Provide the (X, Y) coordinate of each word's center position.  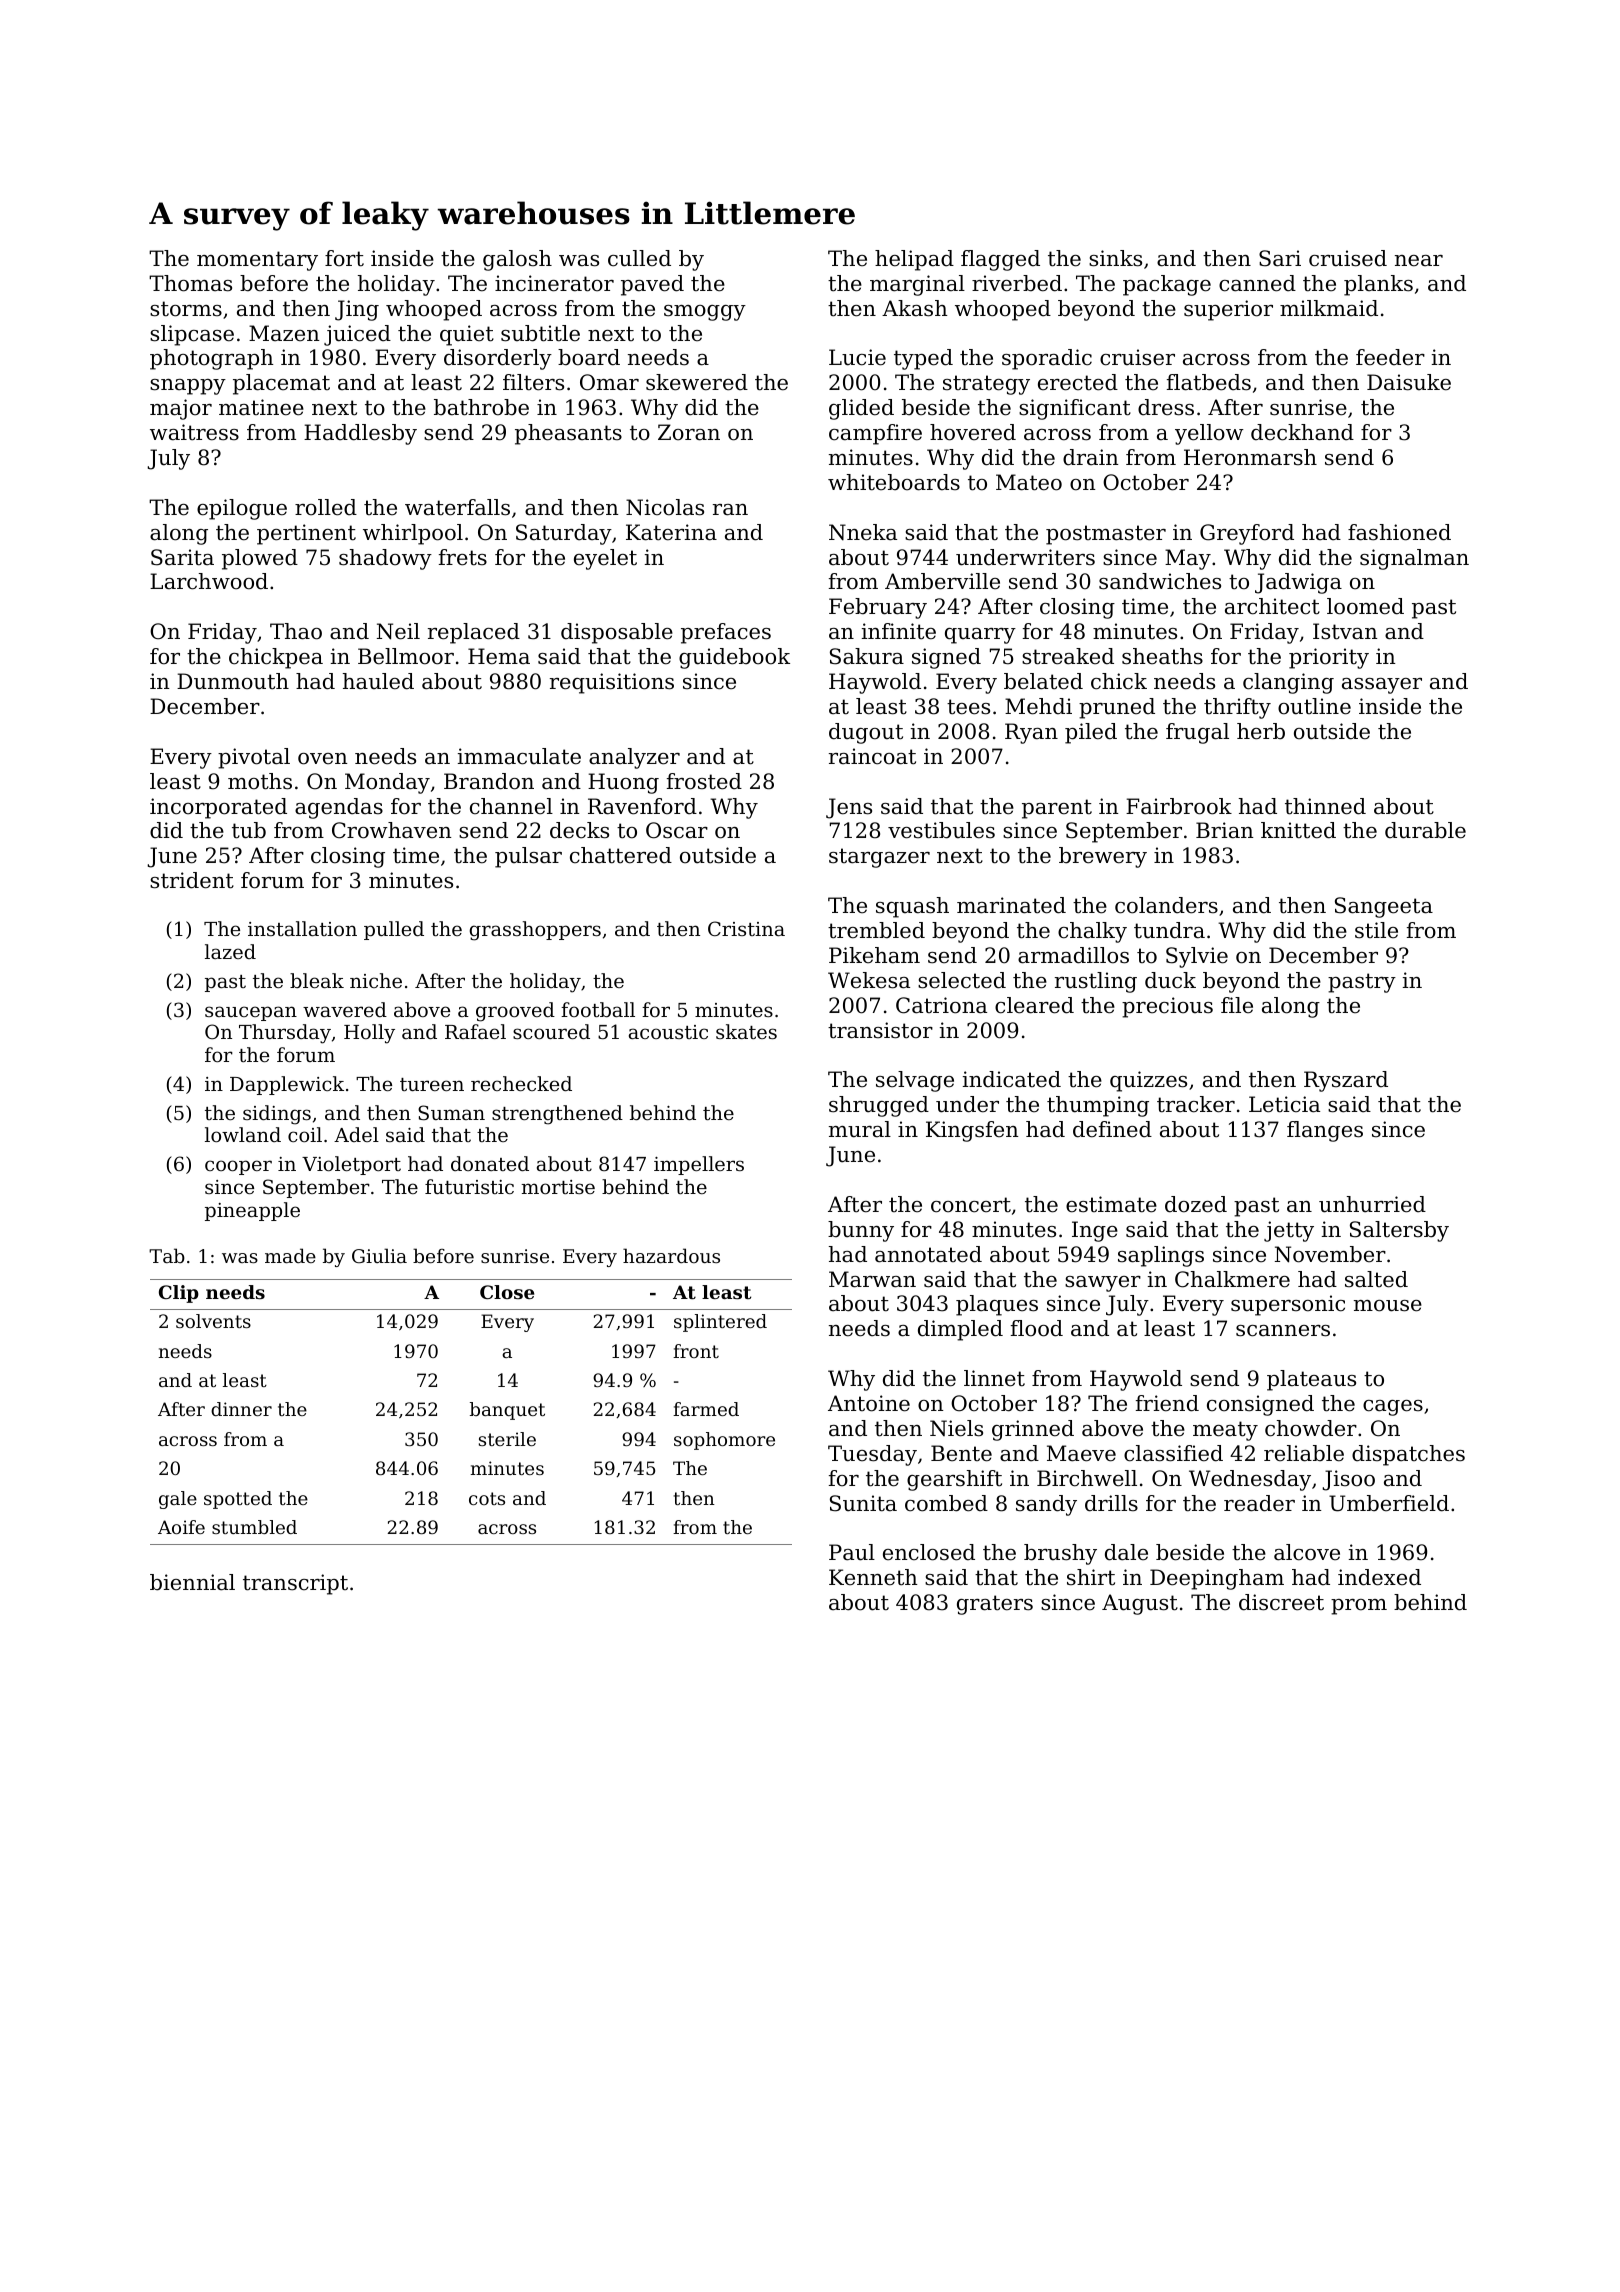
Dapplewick (287, 1085)
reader (1259, 1503)
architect (1272, 606)
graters (995, 1605)
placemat (281, 384)
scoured (551, 1031)
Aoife (181, 1527)
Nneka (863, 532)
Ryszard (1346, 1081)
